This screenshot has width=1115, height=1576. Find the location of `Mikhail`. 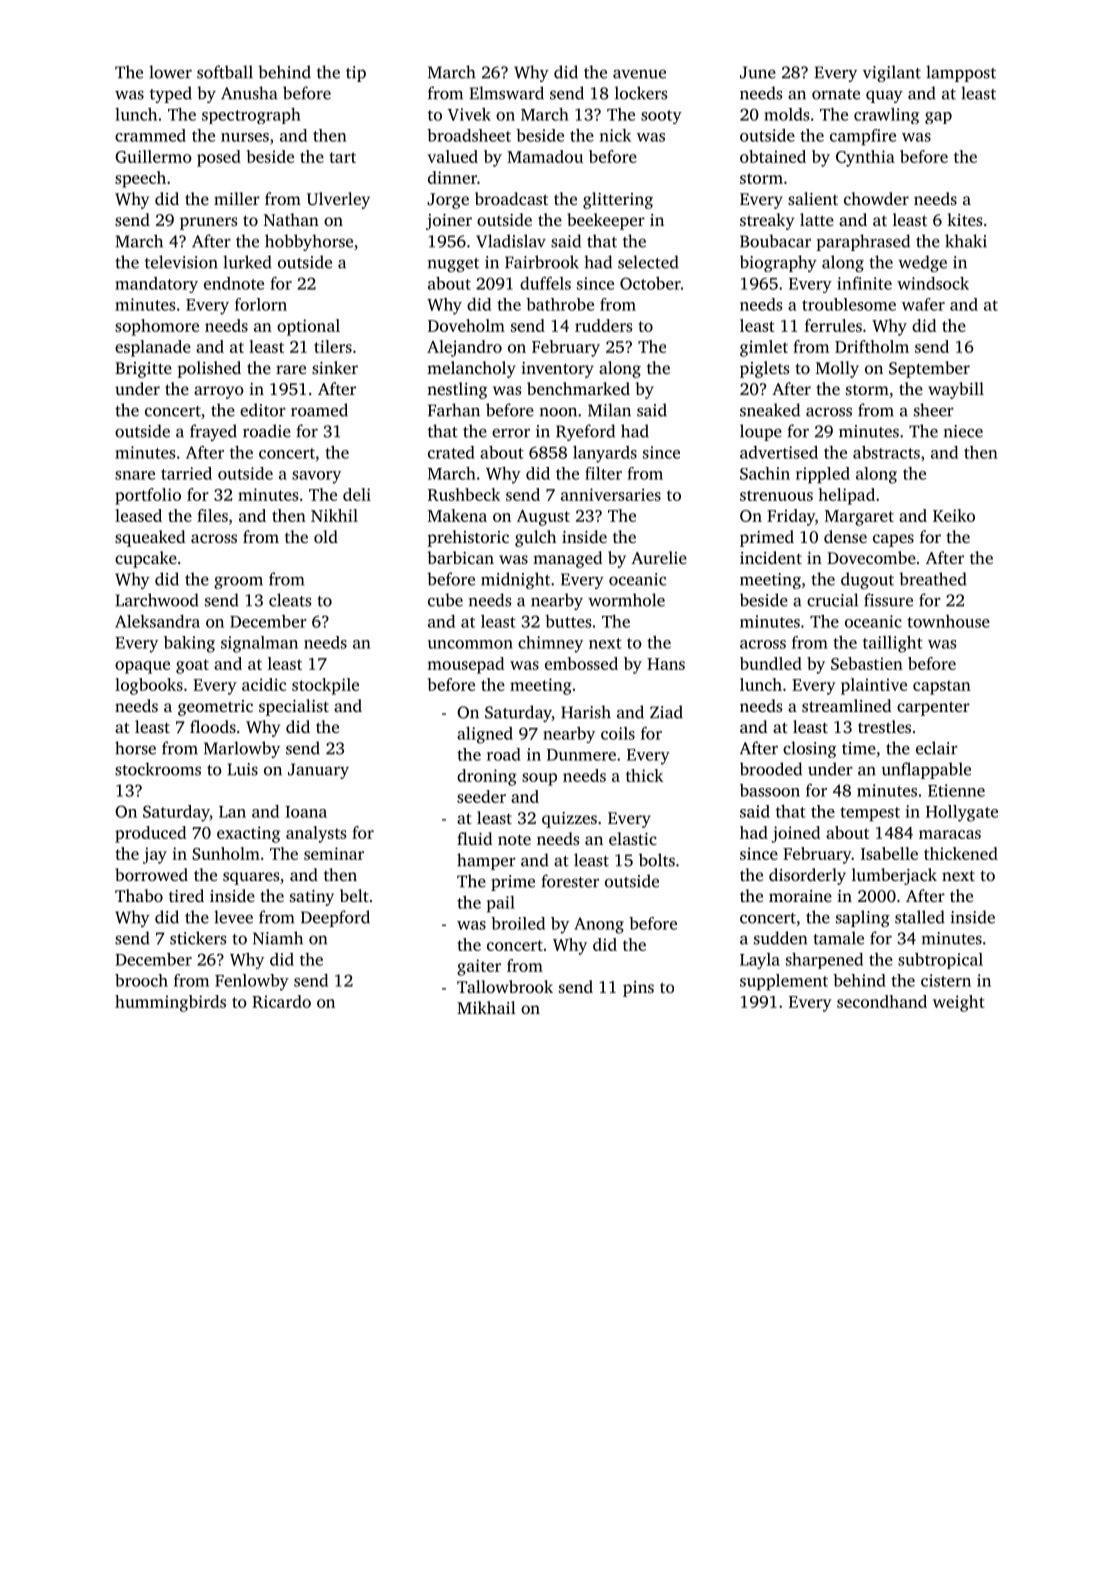

Mikhail is located at coordinates (486, 1007).
